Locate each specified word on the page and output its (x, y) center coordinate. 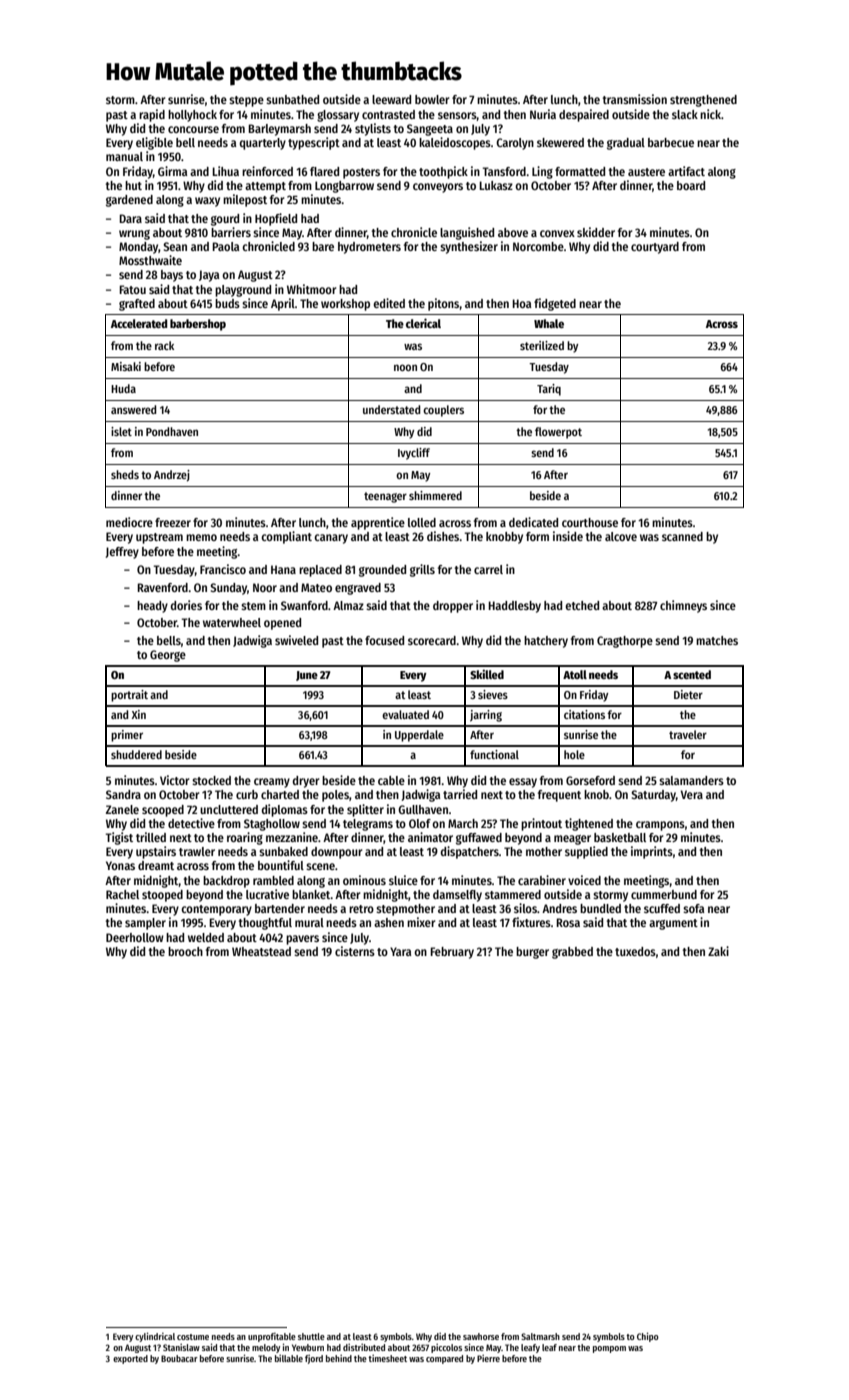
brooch (185, 951)
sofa (693, 908)
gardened (129, 201)
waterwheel (232, 622)
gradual (626, 144)
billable (289, 1358)
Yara (400, 951)
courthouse (590, 522)
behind (339, 1358)
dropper (453, 607)
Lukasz (496, 185)
